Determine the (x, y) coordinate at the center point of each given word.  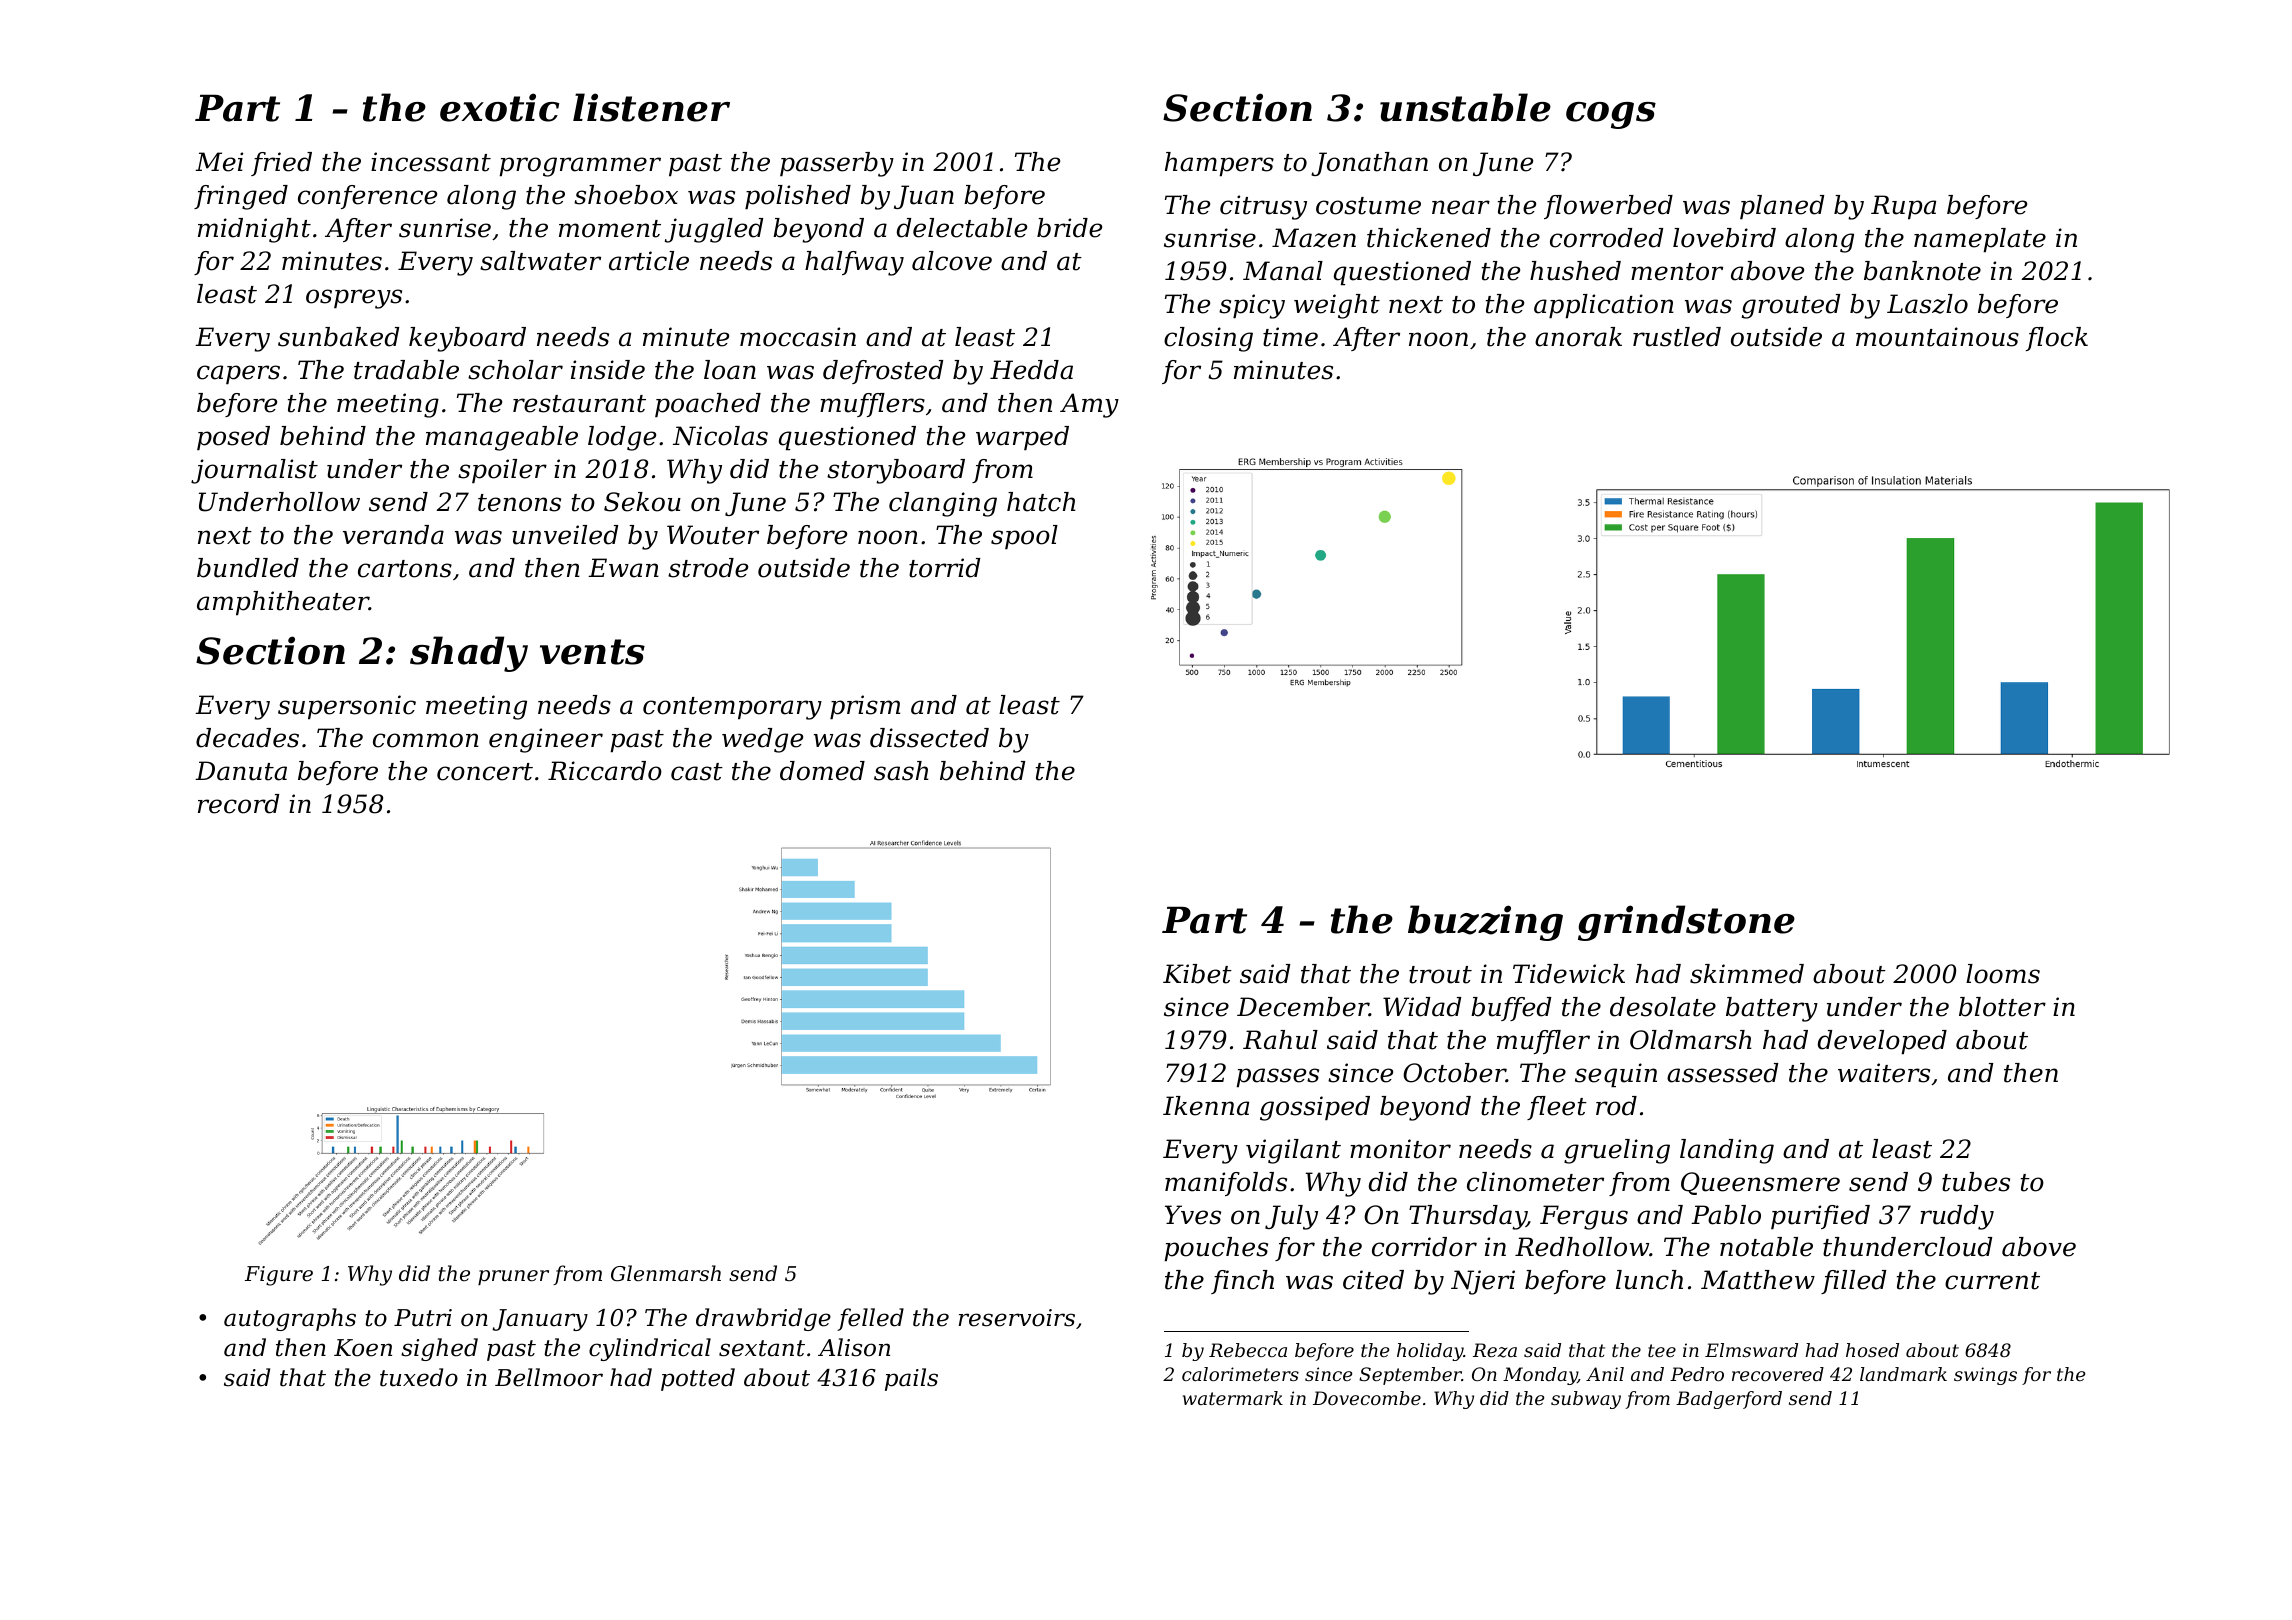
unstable (1465, 107)
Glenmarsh (666, 1273)
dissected (929, 738)
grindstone (1686, 923)
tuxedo (419, 1377)
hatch (1041, 502)
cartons (405, 569)
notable (1766, 1247)
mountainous (1937, 337)
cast (697, 772)
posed (233, 438)
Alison (854, 1347)
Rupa (1903, 207)
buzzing (1485, 923)
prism (865, 707)
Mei (219, 162)
